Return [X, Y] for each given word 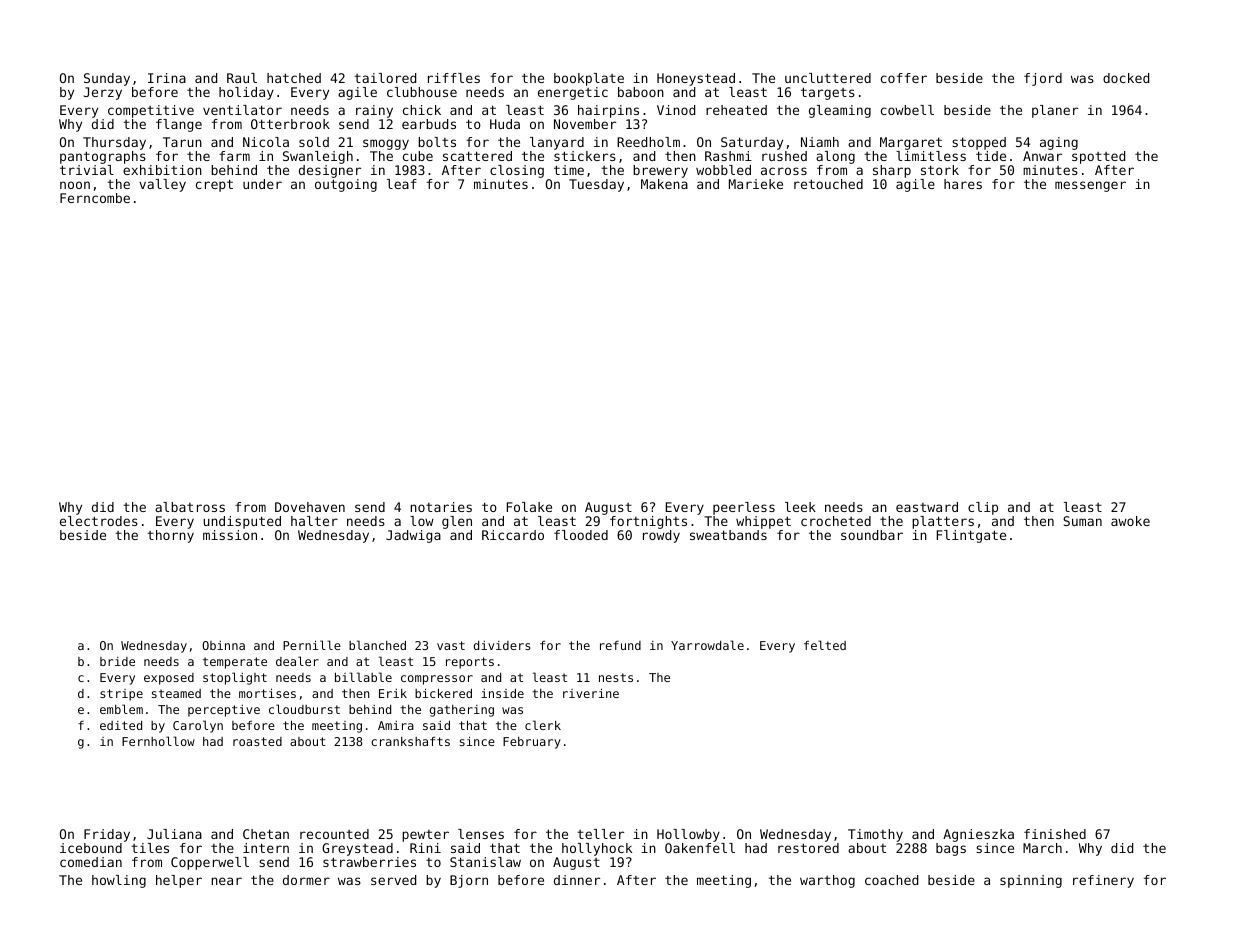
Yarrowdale [707, 645]
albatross [190, 507]
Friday [107, 835]
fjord [1043, 79]
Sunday [107, 79]
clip [983, 508]
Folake [529, 507]
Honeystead [696, 79]
